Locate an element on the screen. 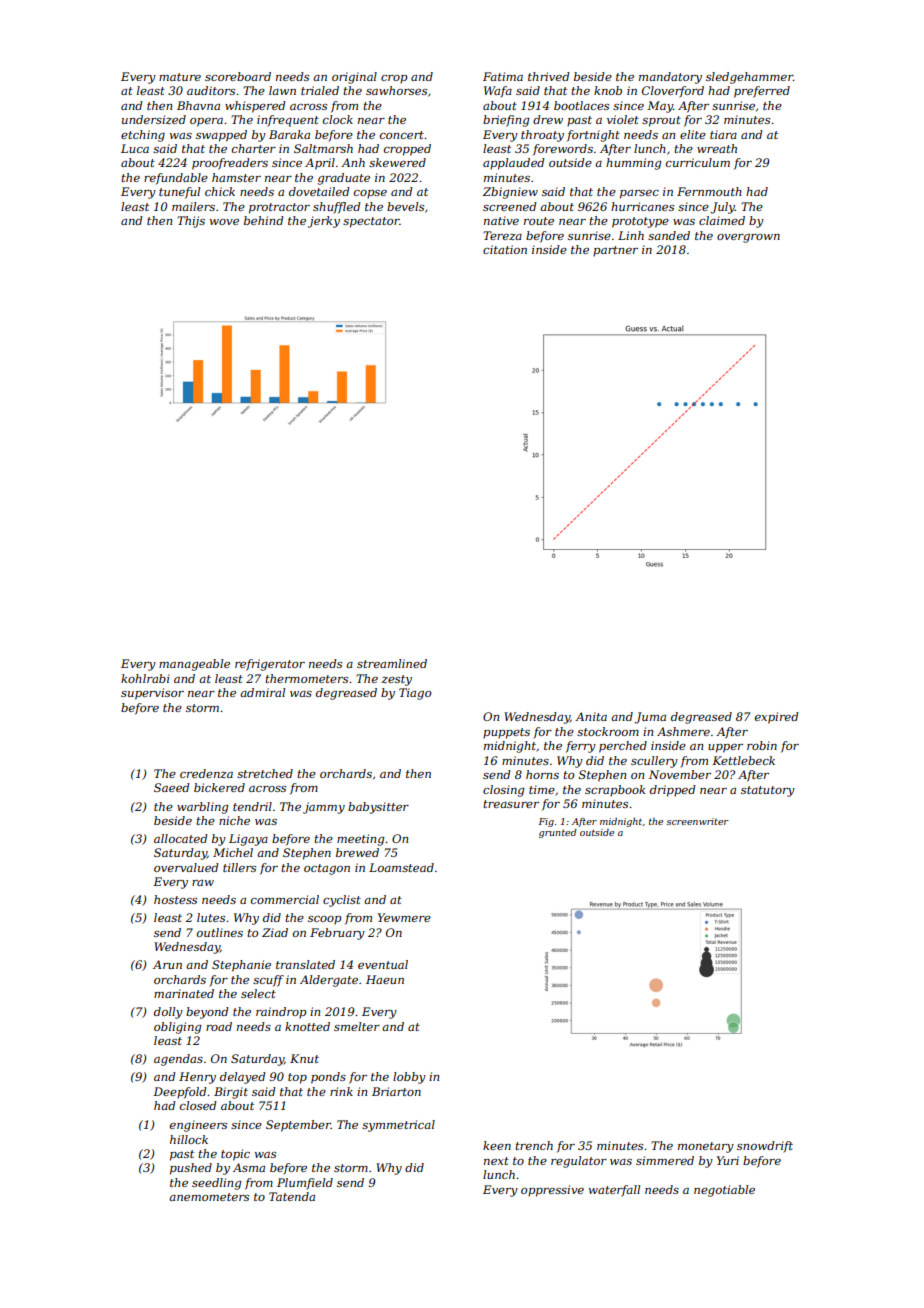 The height and width of the screenshot is (1308, 924). Tiago is located at coordinates (415, 694).
